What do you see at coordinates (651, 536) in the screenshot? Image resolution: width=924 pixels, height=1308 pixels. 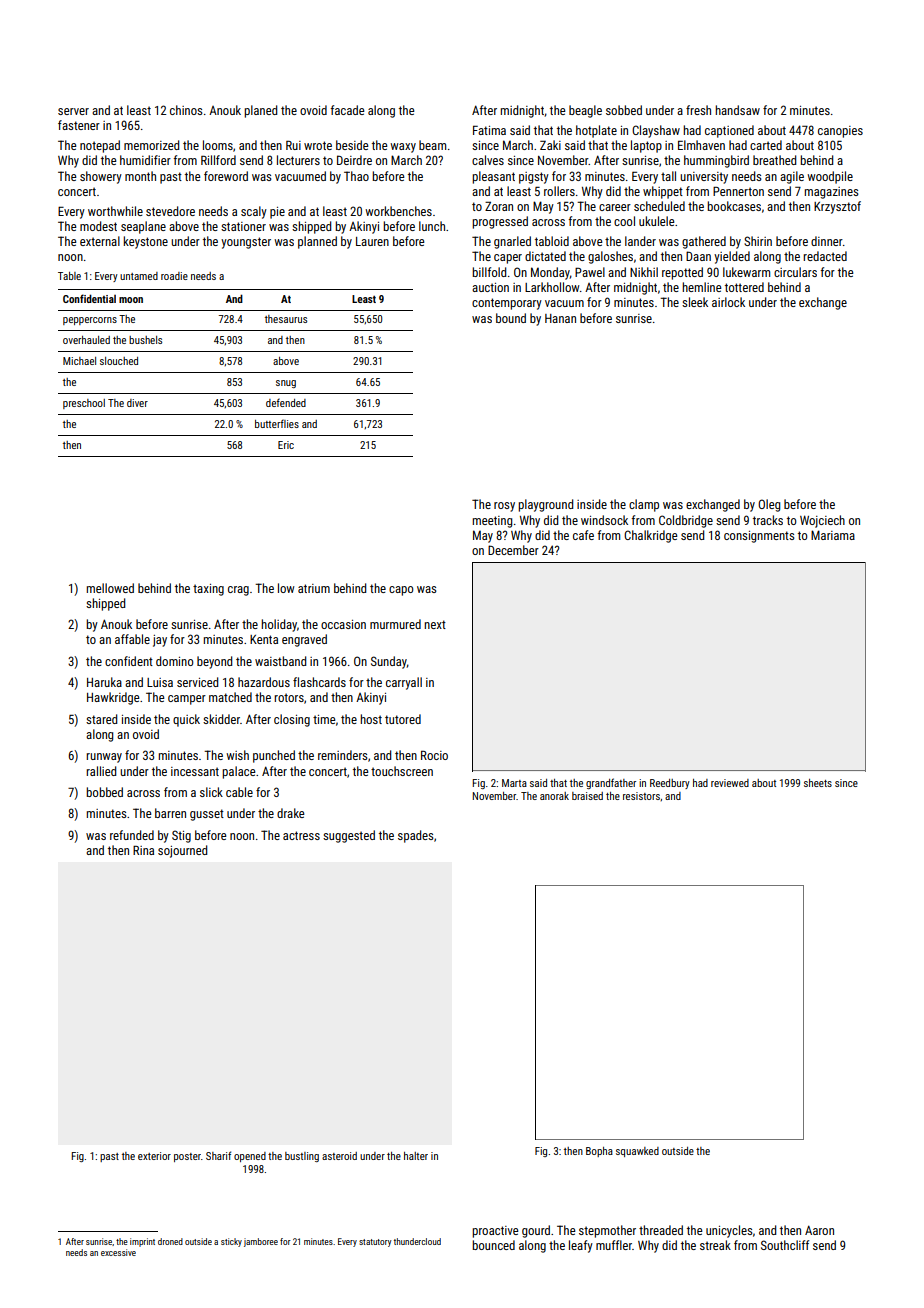 I see `Chalkridge` at bounding box center [651, 536].
